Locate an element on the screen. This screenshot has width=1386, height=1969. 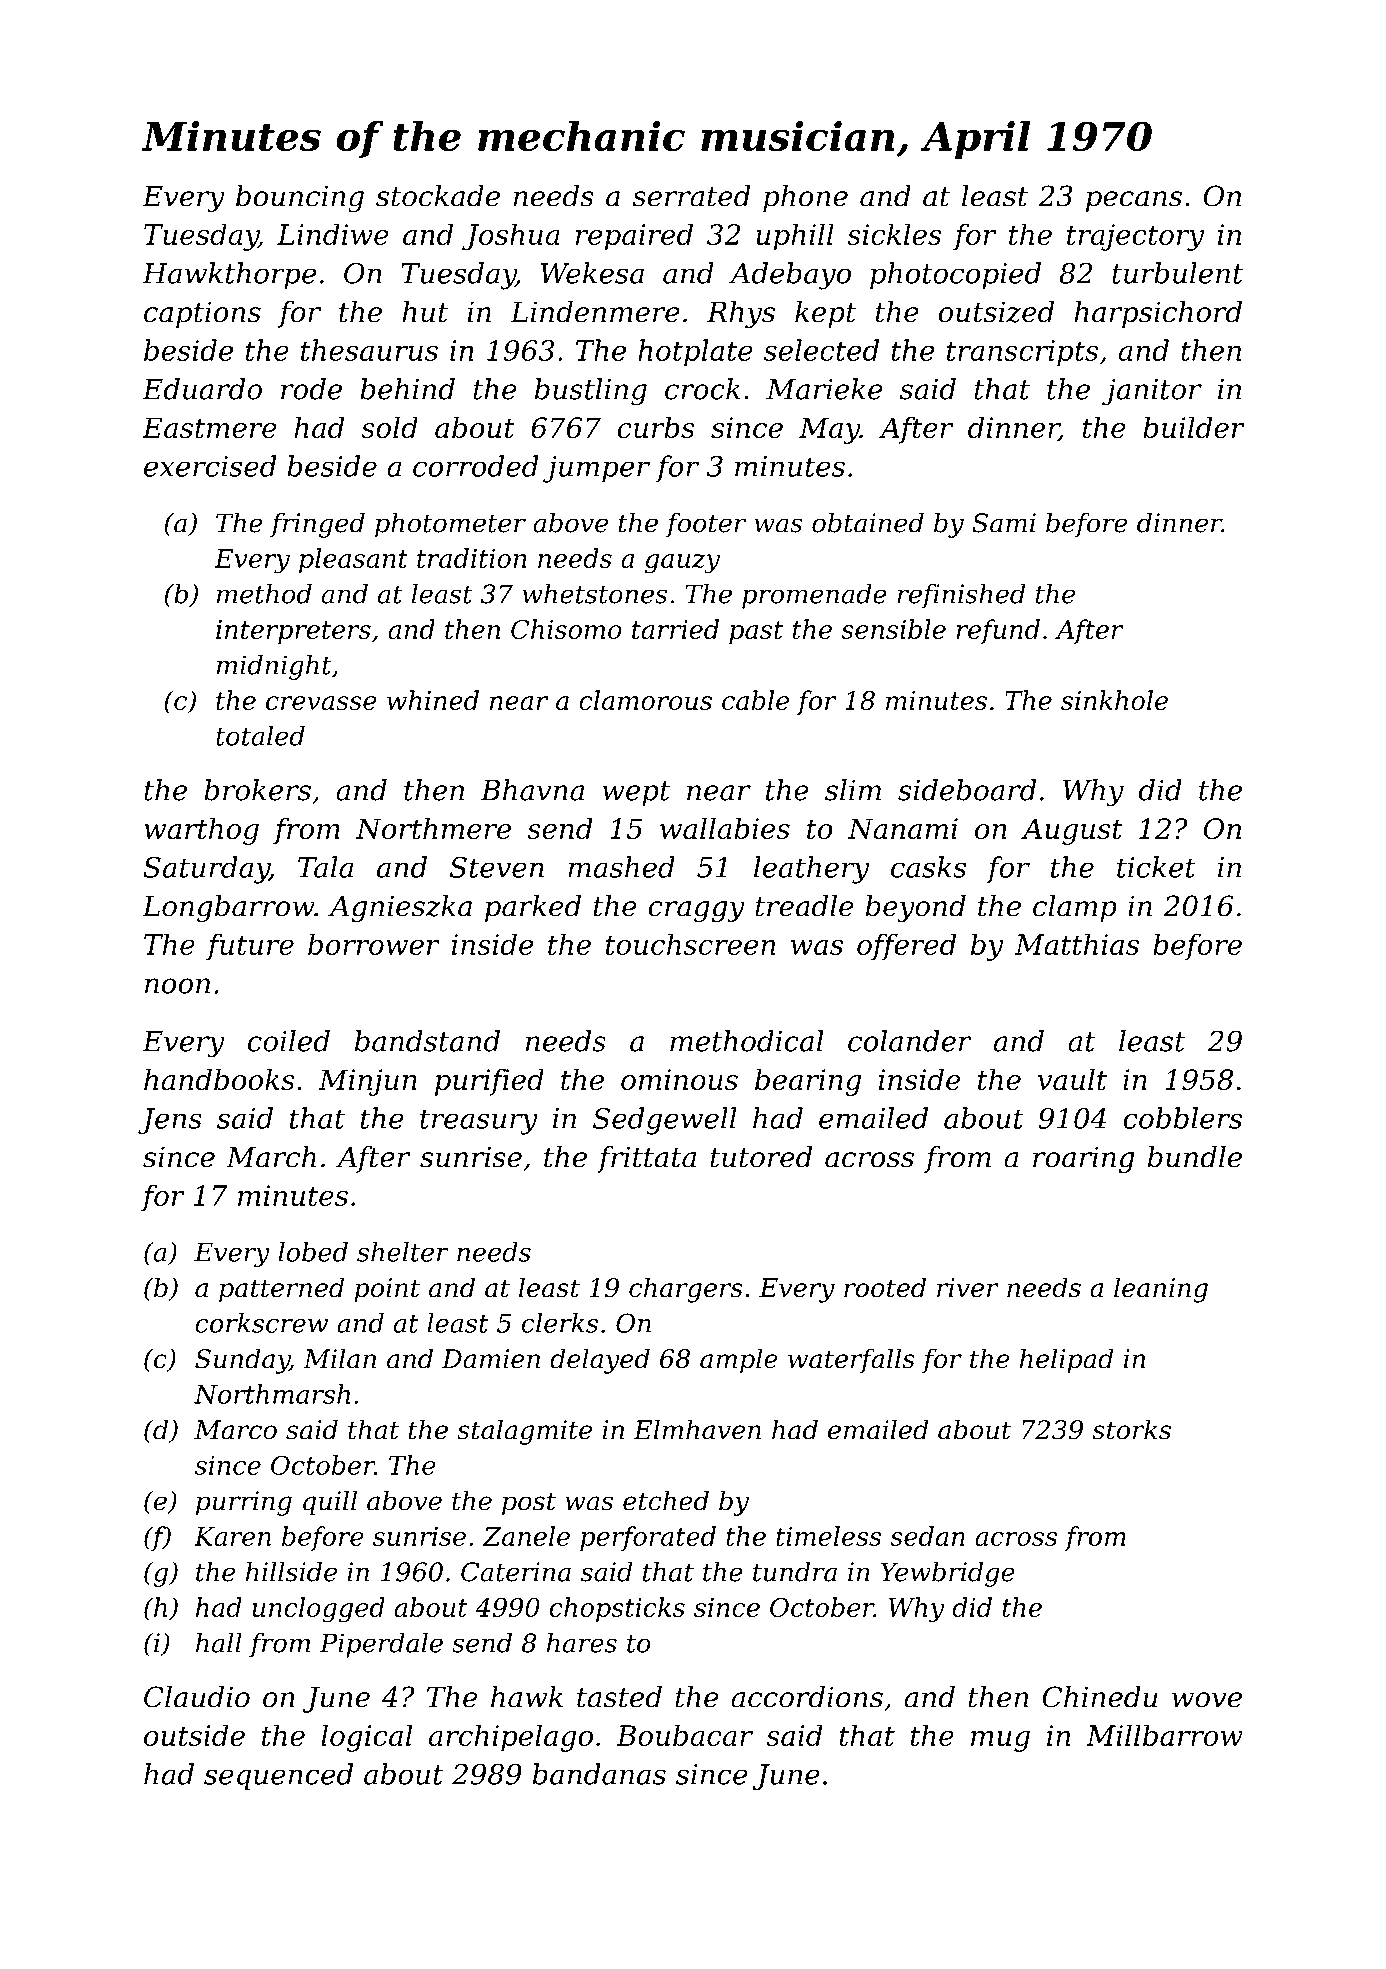
pleasant is located at coordinates (353, 560).
